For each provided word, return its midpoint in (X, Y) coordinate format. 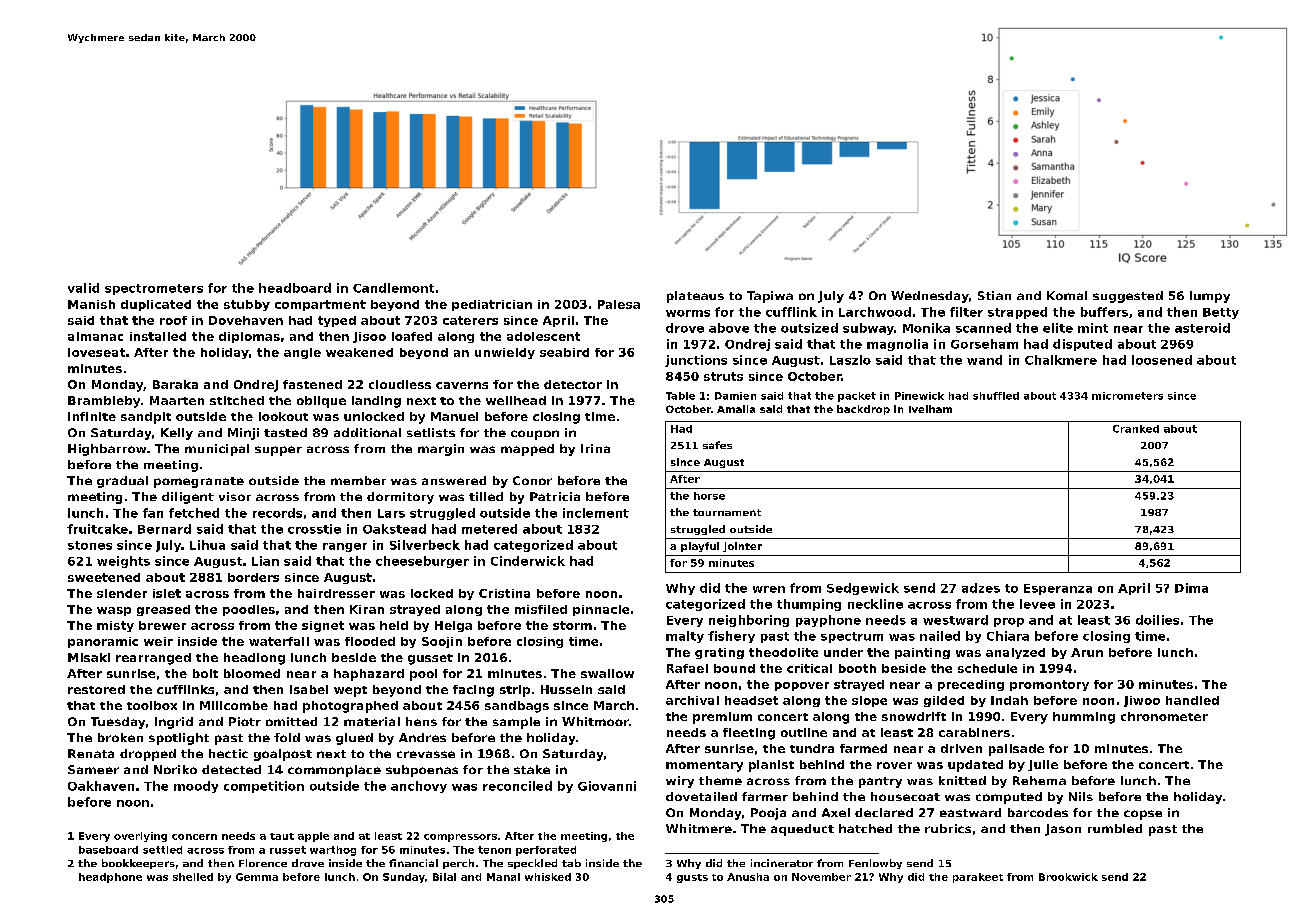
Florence (263, 863)
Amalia (736, 409)
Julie (1043, 765)
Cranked (1136, 429)
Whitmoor (595, 721)
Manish (91, 304)
